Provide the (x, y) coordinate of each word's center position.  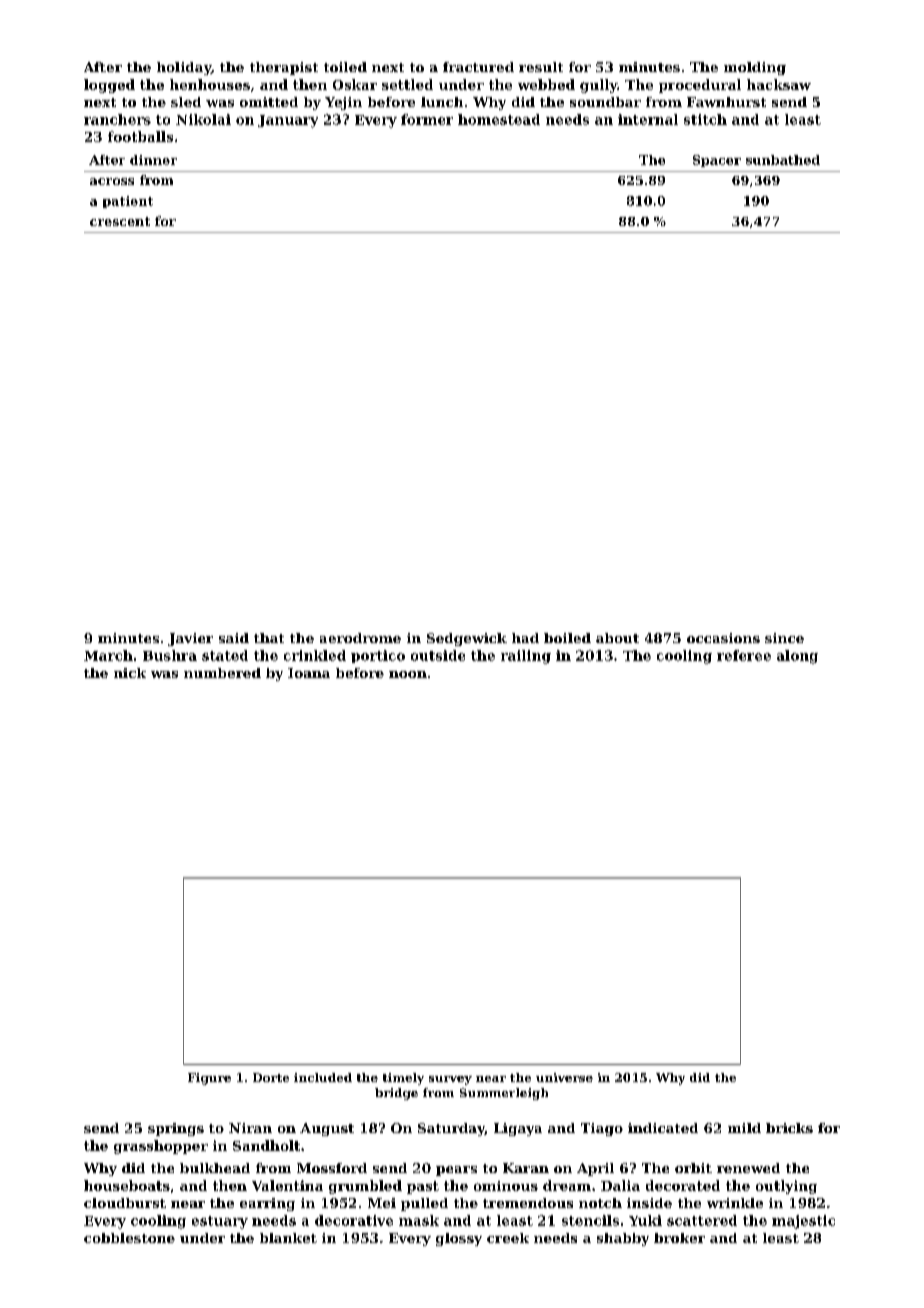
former (427, 119)
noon (408, 674)
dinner (153, 160)
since (784, 638)
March (108, 655)
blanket (288, 1238)
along (797, 657)
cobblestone (129, 1238)
